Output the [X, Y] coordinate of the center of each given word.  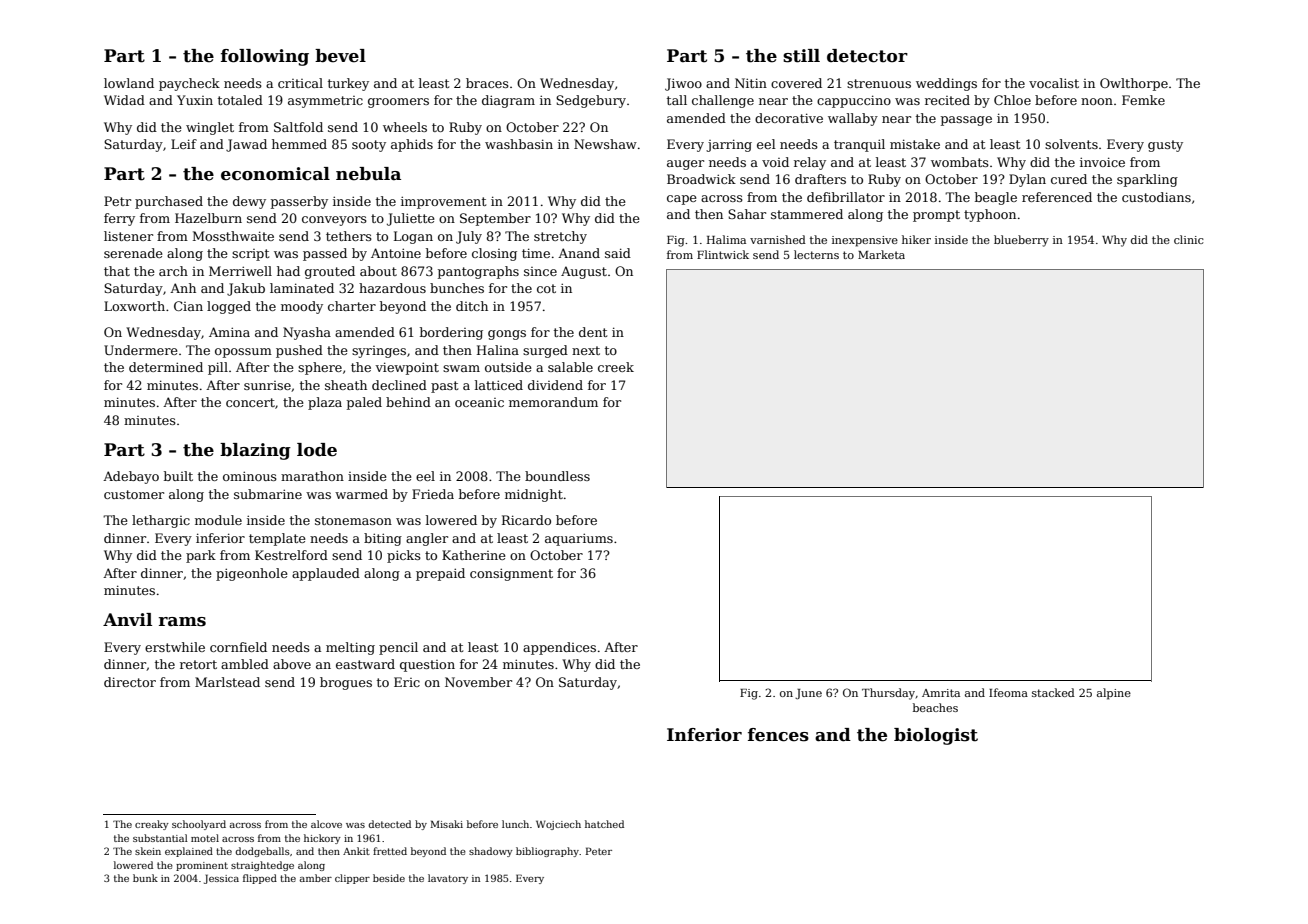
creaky [152, 825]
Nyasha [307, 333]
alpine [1114, 694]
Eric [407, 682]
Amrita [941, 693]
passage [966, 121]
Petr [117, 201]
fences [778, 735]
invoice [1102, 162]
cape [682, 200]
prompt [936, 216]
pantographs [478, 272]
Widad [124, 100]
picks [404, 556]
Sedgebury [591, 101]
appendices [559, 648]
